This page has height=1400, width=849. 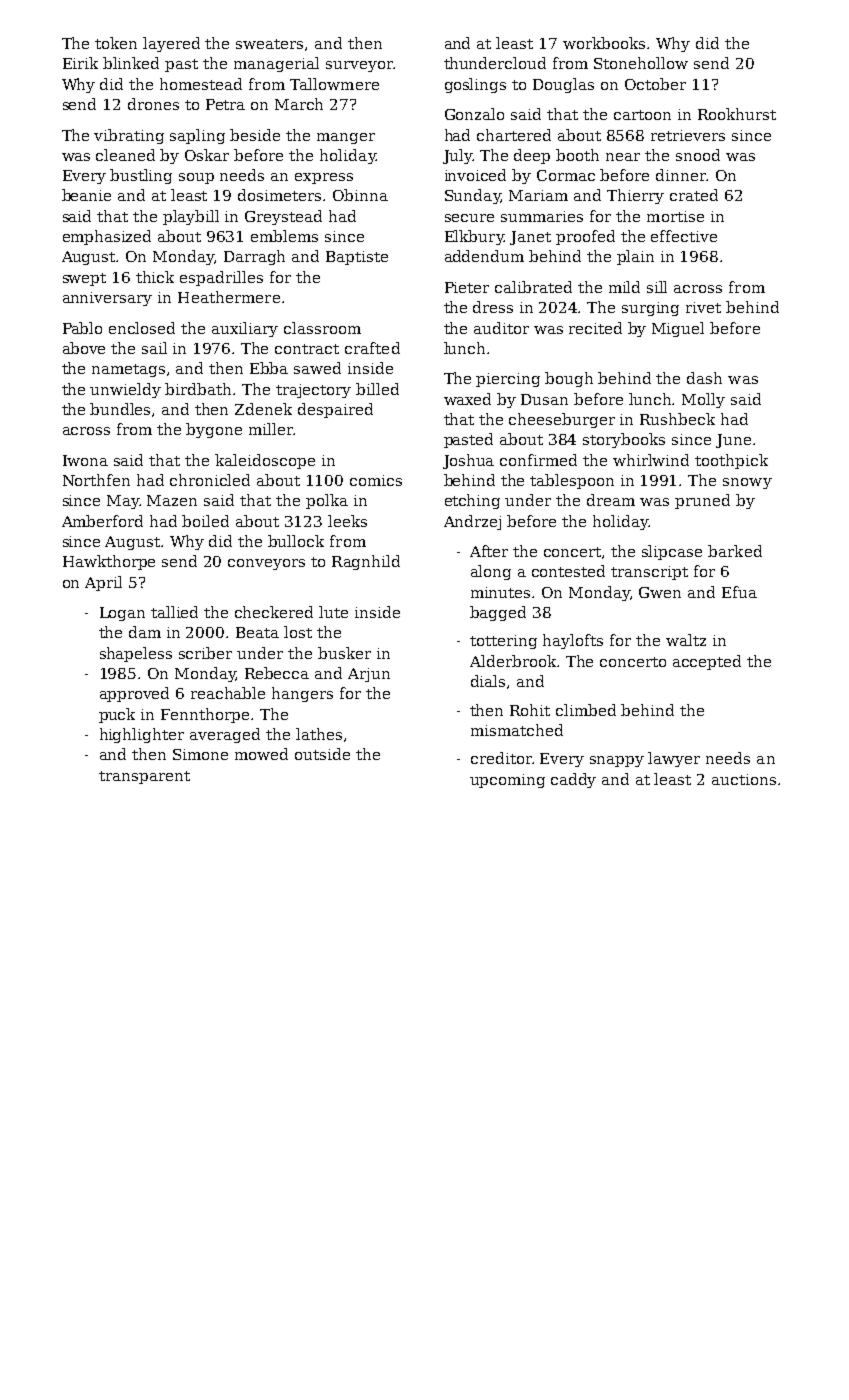 What do you see at coordinates (128, 370) in the page?
I see `nametags` at bounding box center [128, 370].
